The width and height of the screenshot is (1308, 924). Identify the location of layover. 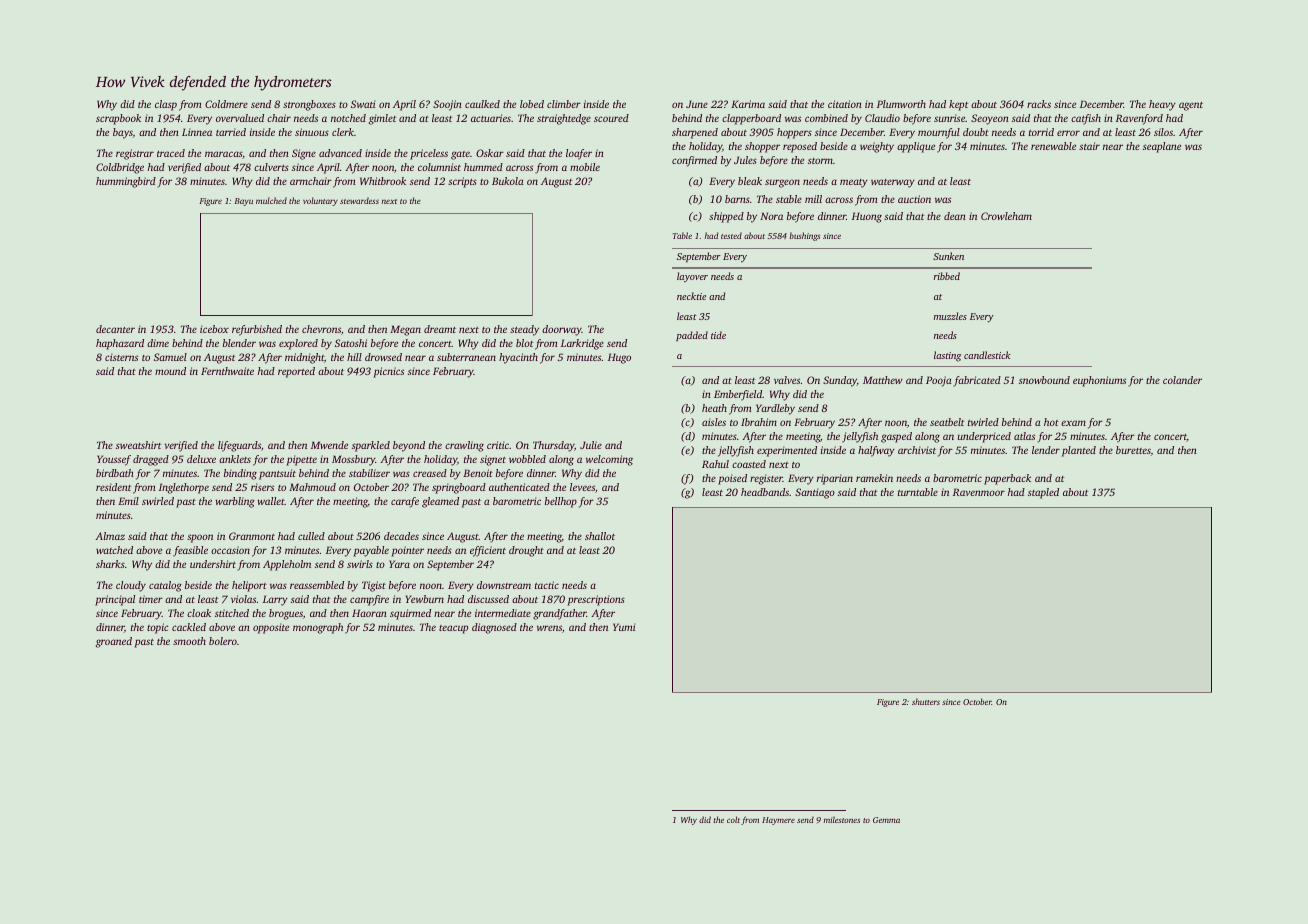
(692, 277).
